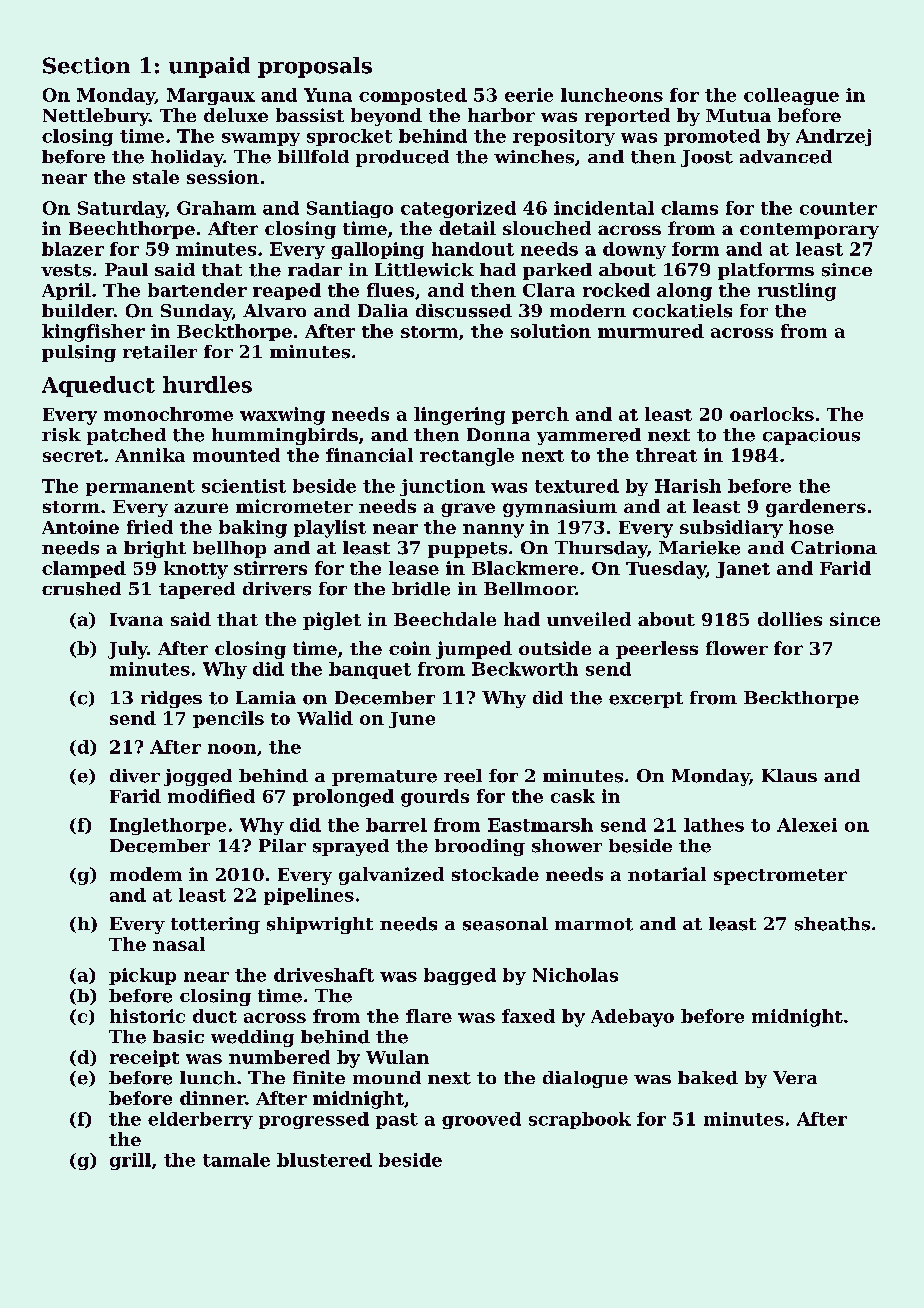 Image resolution: width=924 pixels, height=1308 pixels. What do you see at coordinates (147, 1016) in the page?
I see `historic` at bounding box center [147, 1016].
